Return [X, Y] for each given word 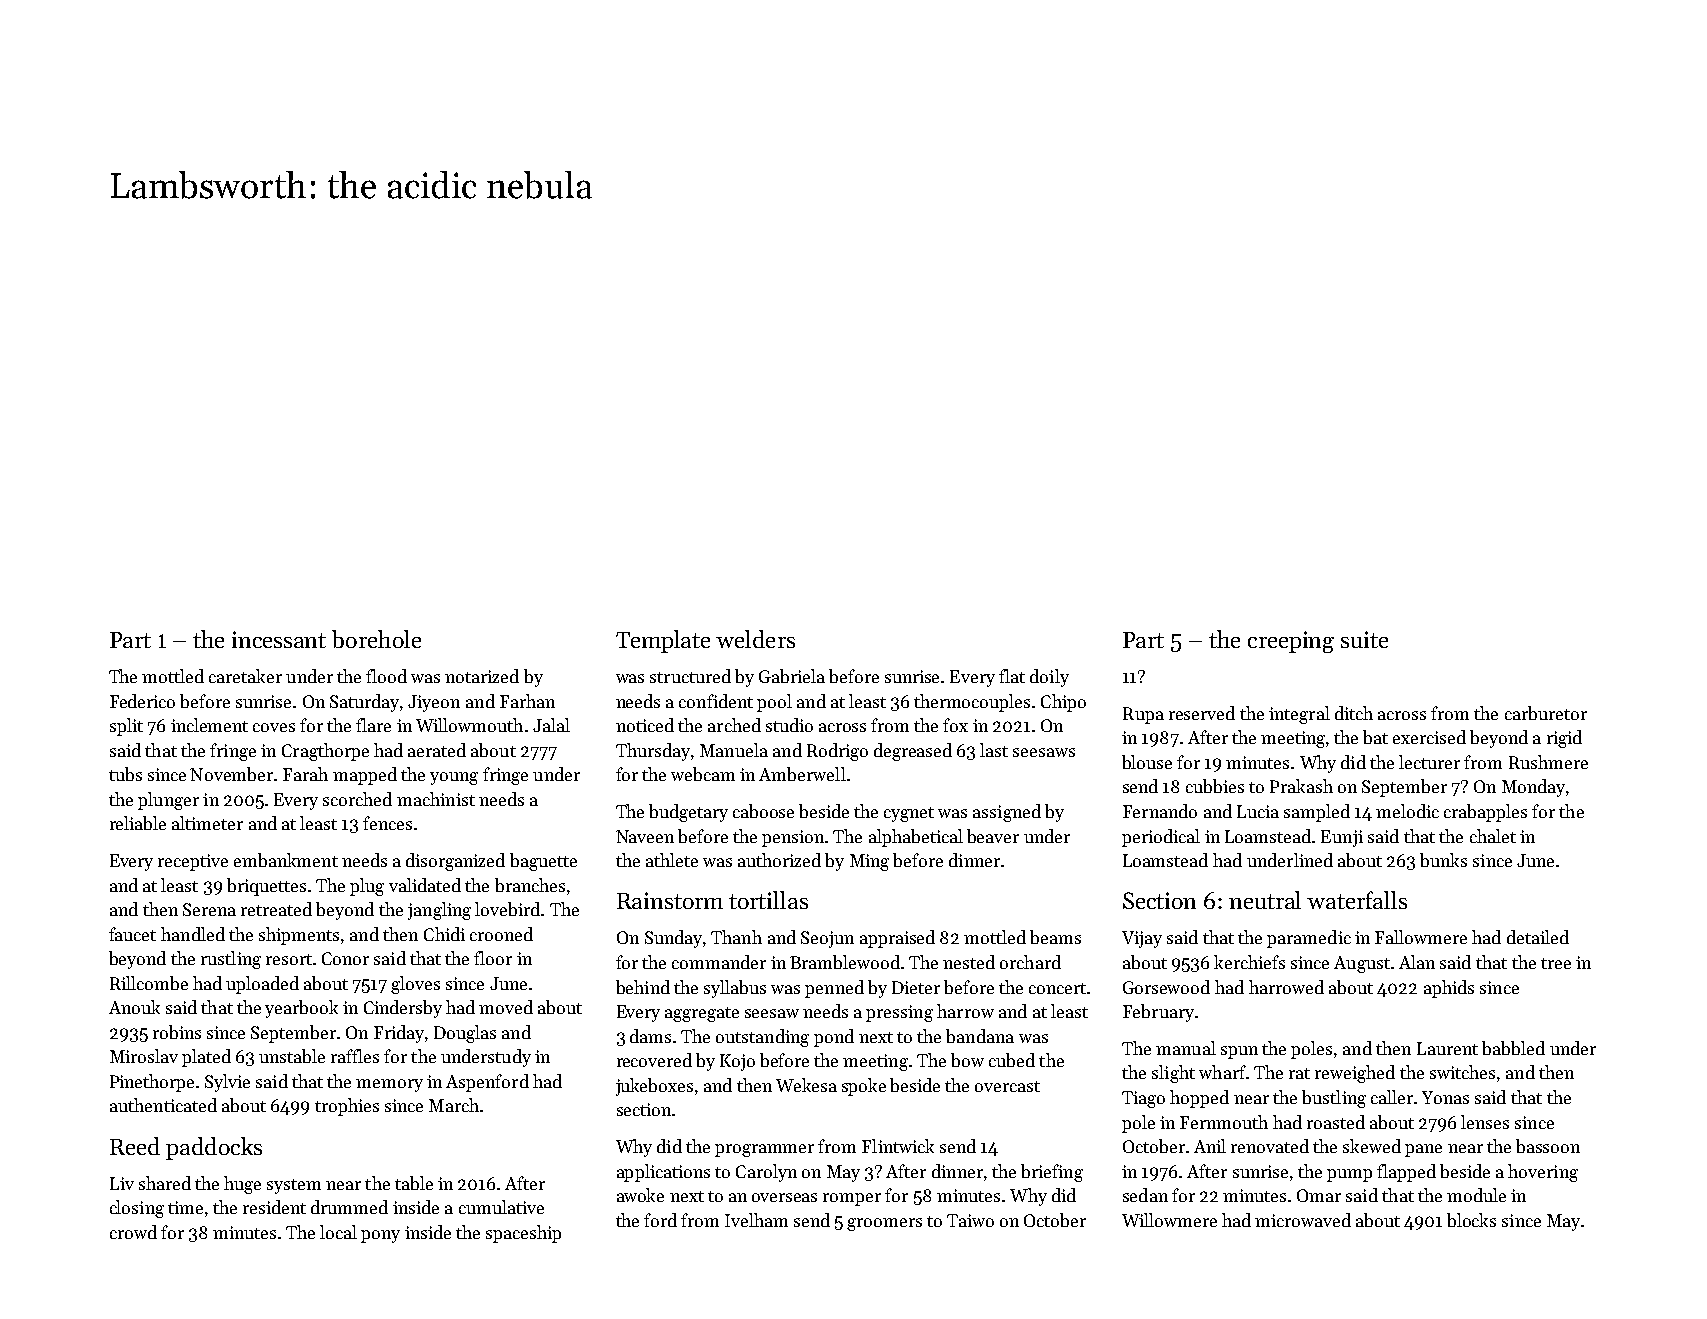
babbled [1513, 1048]
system [294, 1186]
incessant [279, 639]
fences [387, 823]
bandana [980, 1036]
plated [206, 1058]
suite [1364, 639]
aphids [1449, 989]
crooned [501, 934]
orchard [1030, 962]
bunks [1443, 860]
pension [793, 838]
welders [755, 639]
